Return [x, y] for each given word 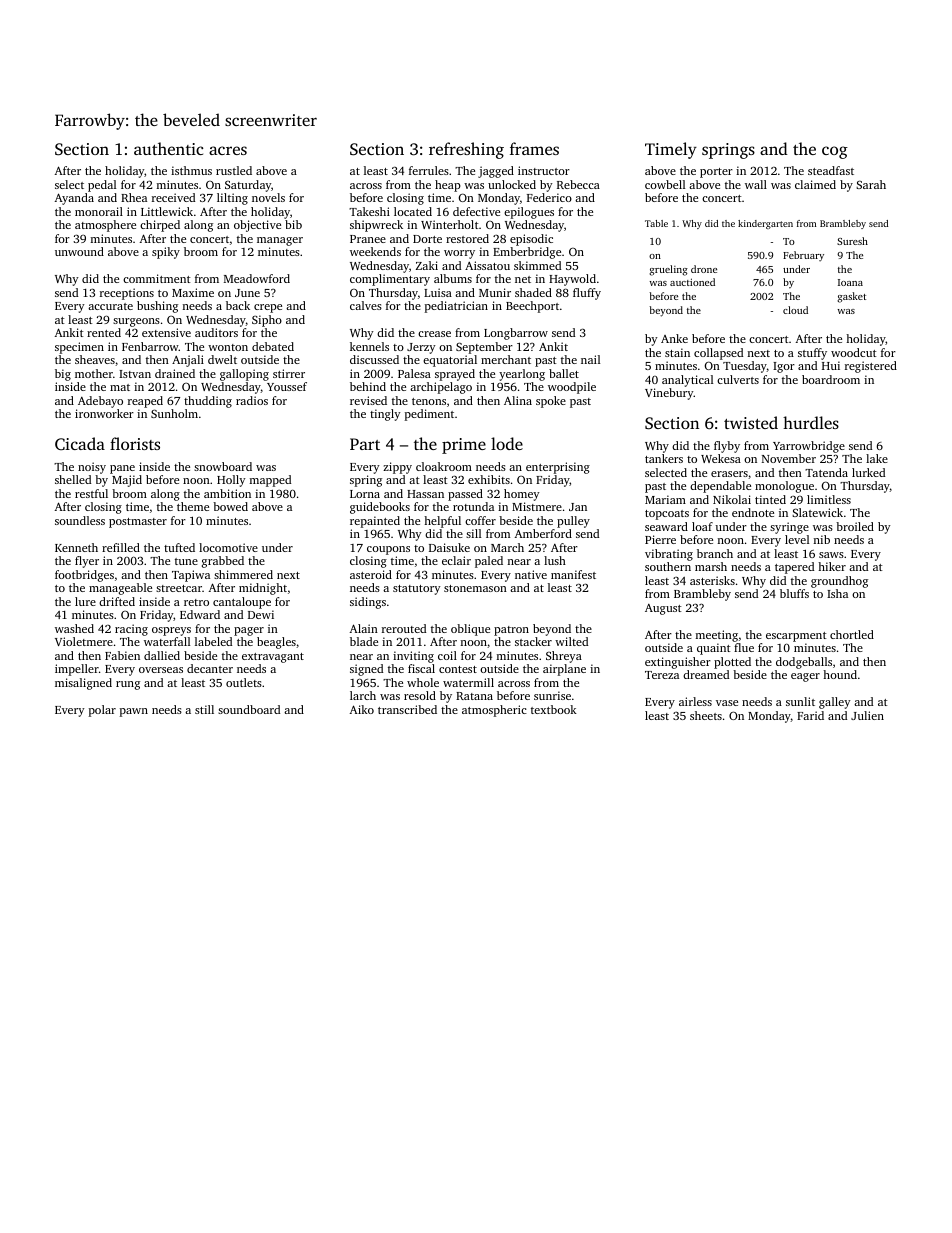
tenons [429, 401]
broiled [855, 526]
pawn [134, 712]
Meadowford [257, 278]
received [173, 197]
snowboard [223, 466]
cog [835, 152]
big [63, 375]
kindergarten [765, 224]
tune [186, 561]
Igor [784, 367]
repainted [375, 522]
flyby [727, 447]
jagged [496, 172]
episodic [531, 240]
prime [464, 446]
